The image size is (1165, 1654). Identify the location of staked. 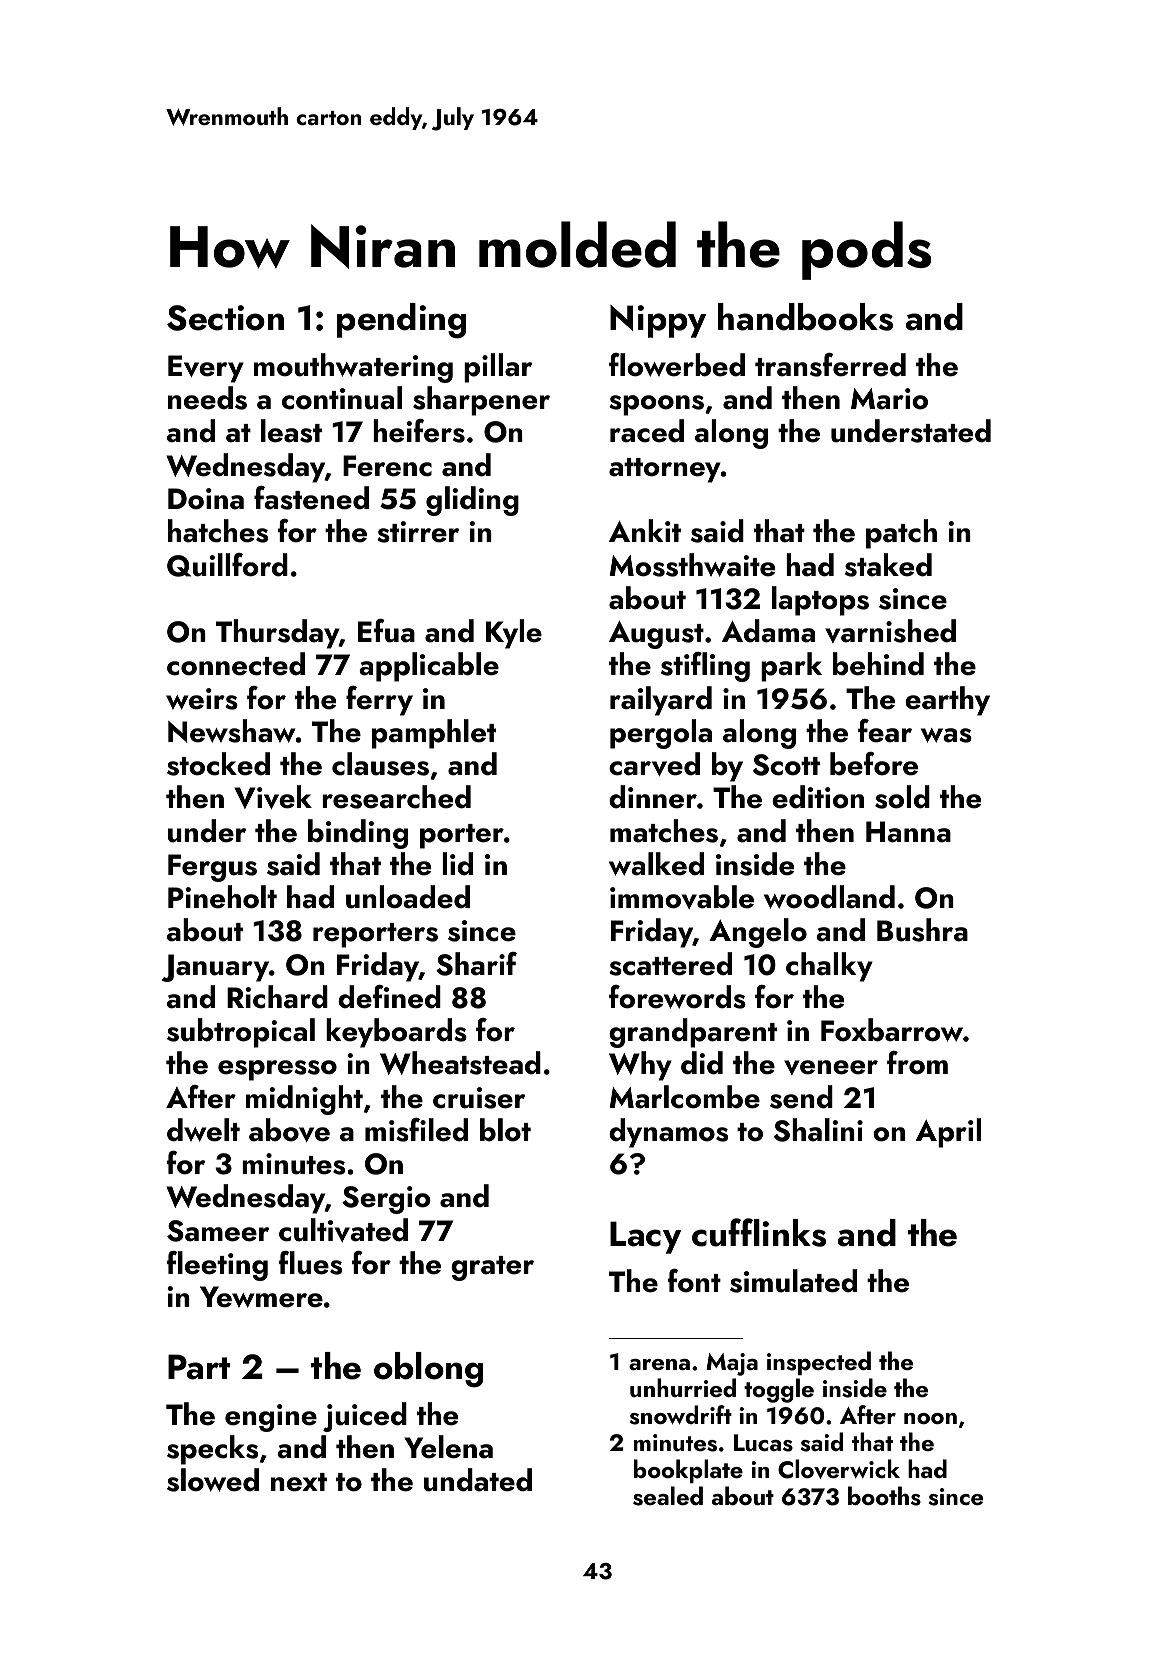
(888, 565).
